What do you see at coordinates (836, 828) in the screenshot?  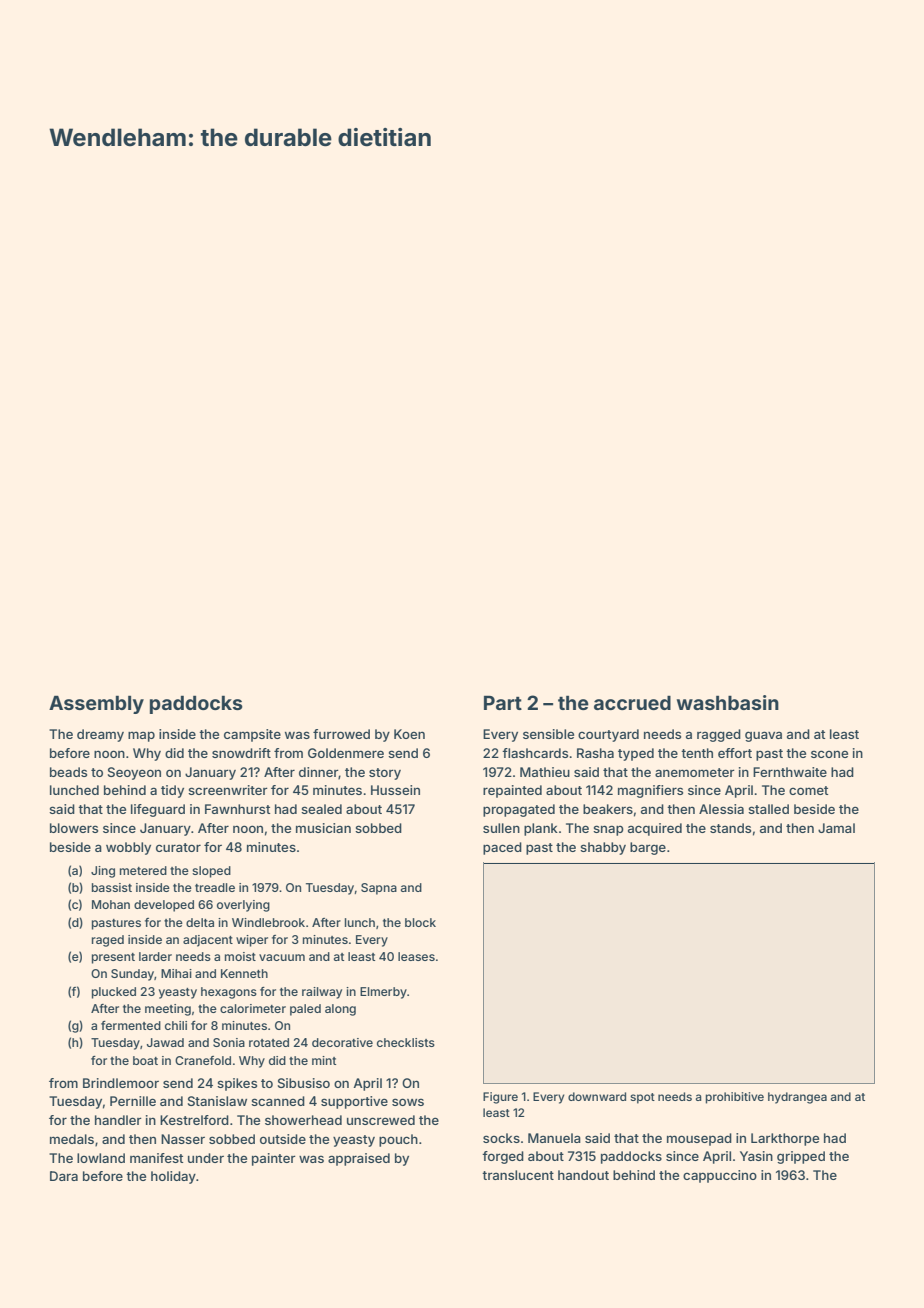 I see `Jamal` at bounding box center [836, 828].
